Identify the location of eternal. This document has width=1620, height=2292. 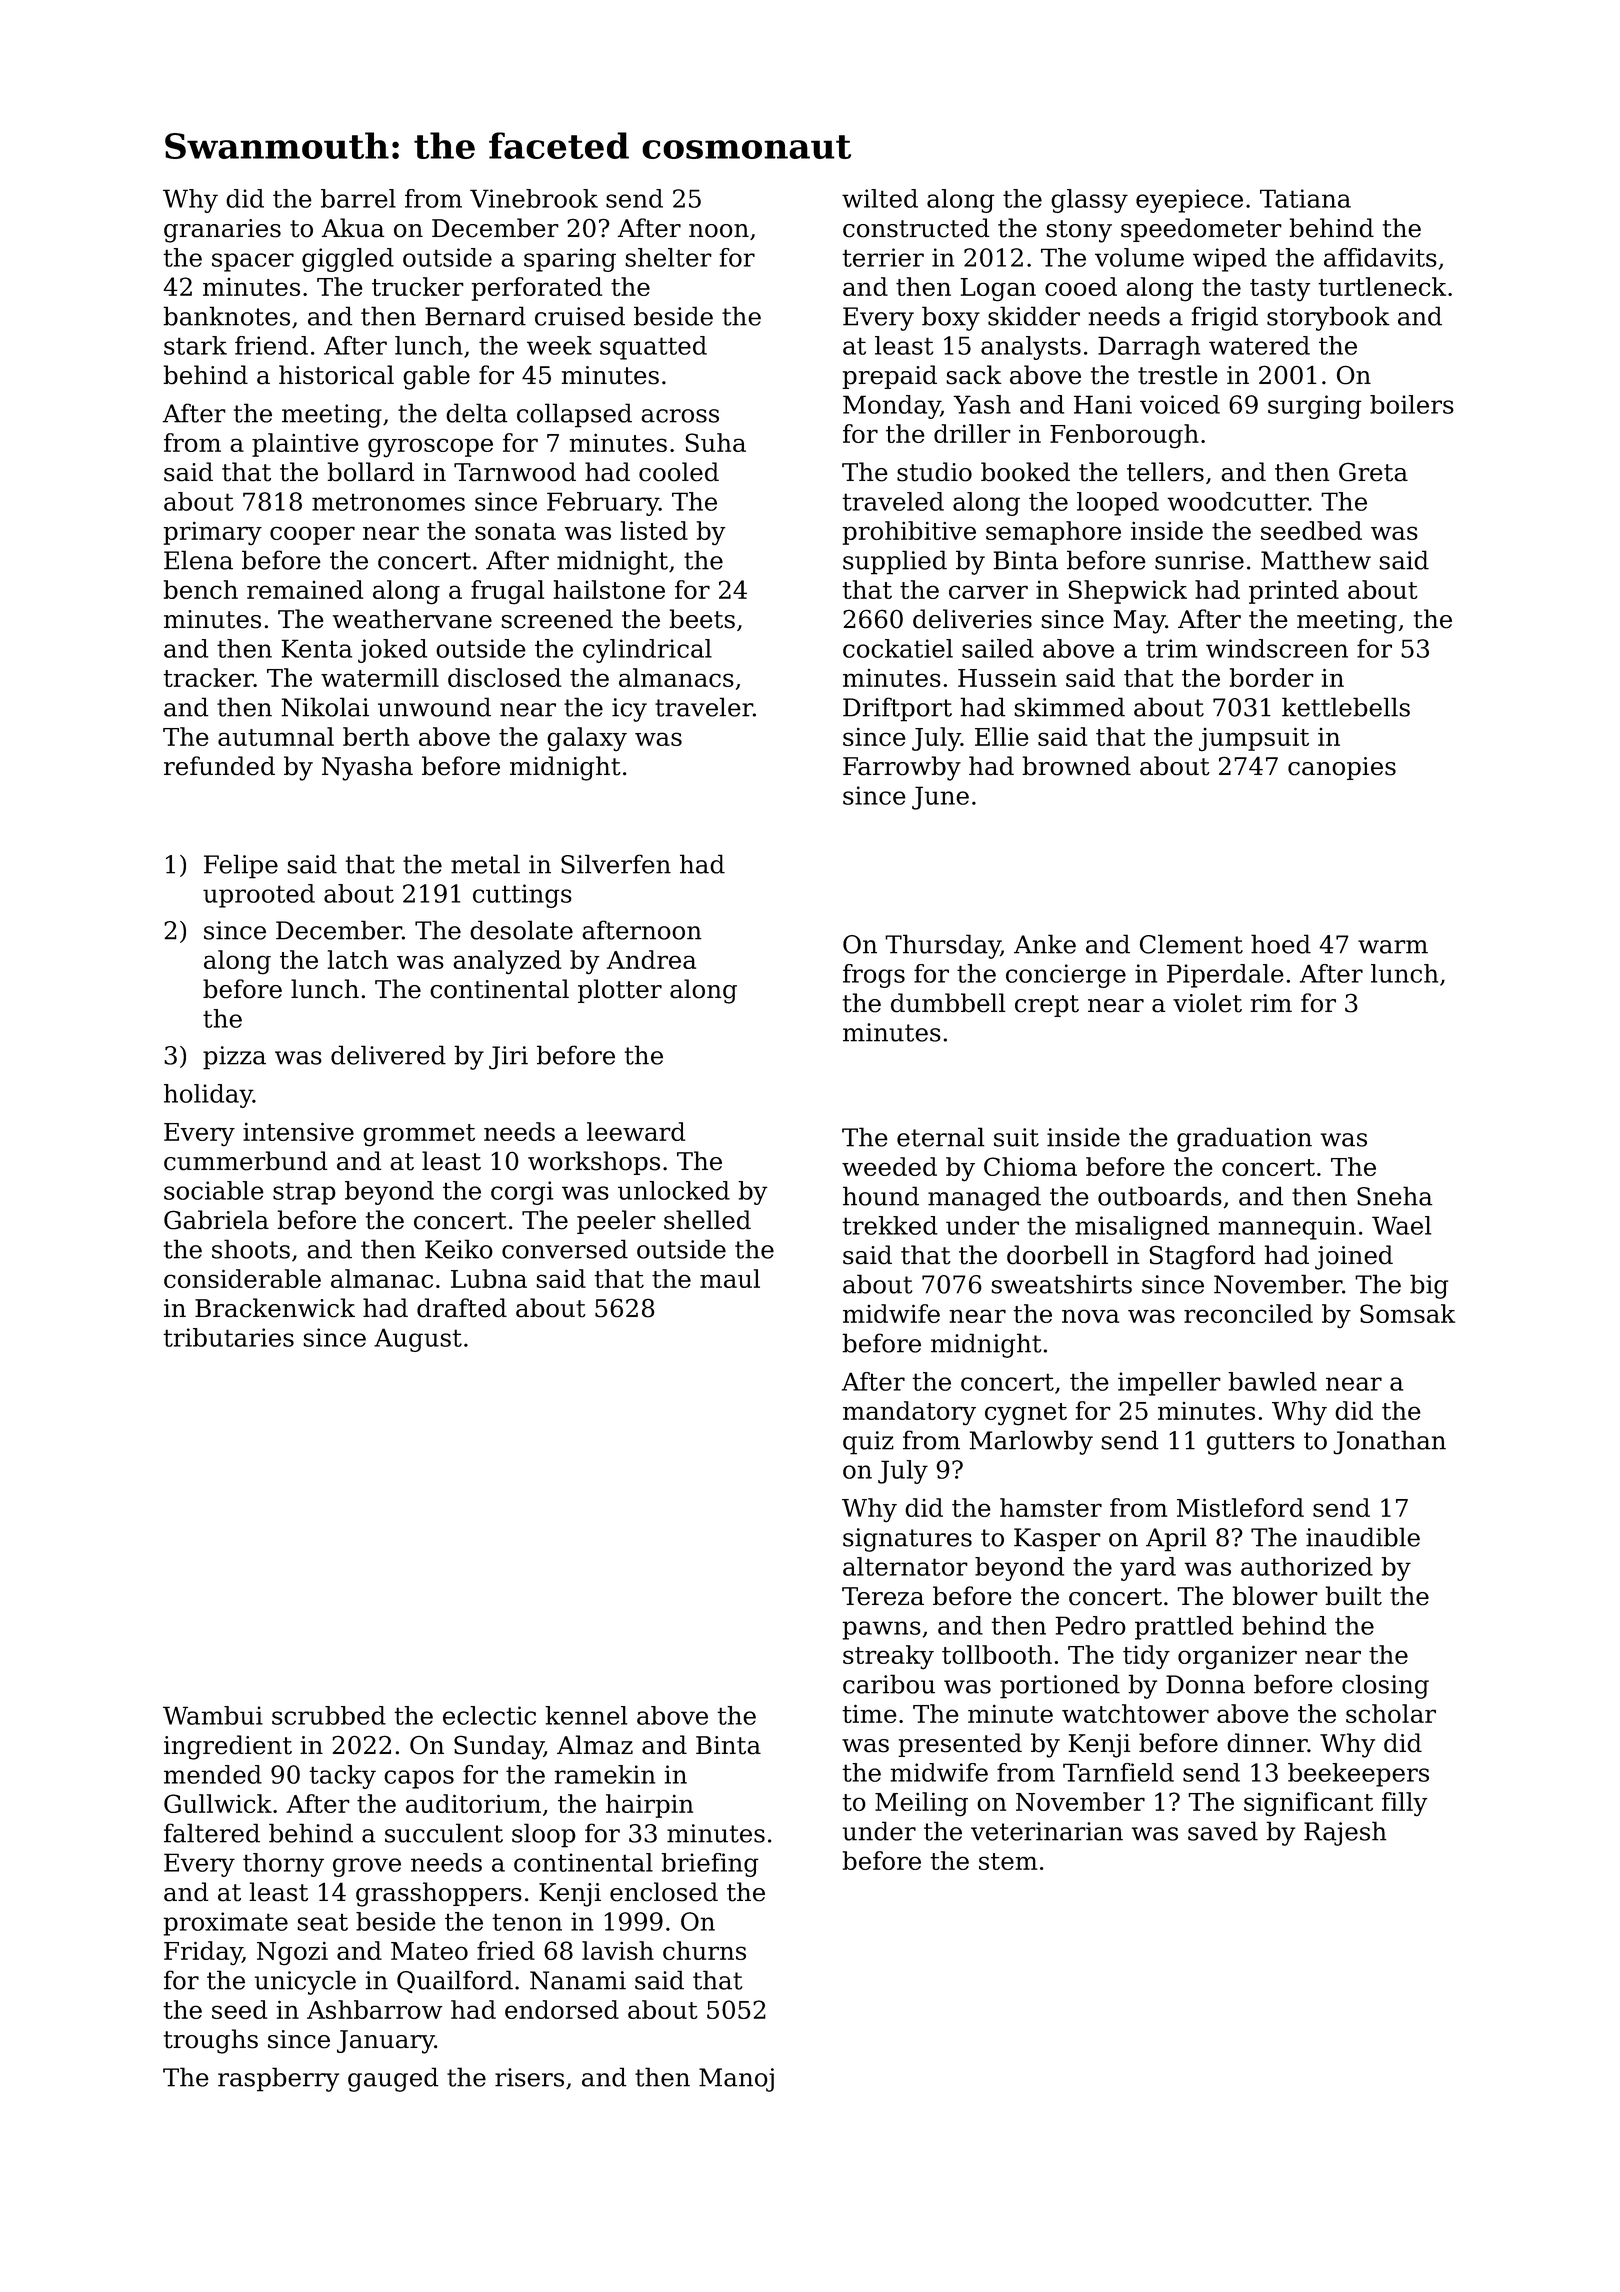
(941, 1137).
